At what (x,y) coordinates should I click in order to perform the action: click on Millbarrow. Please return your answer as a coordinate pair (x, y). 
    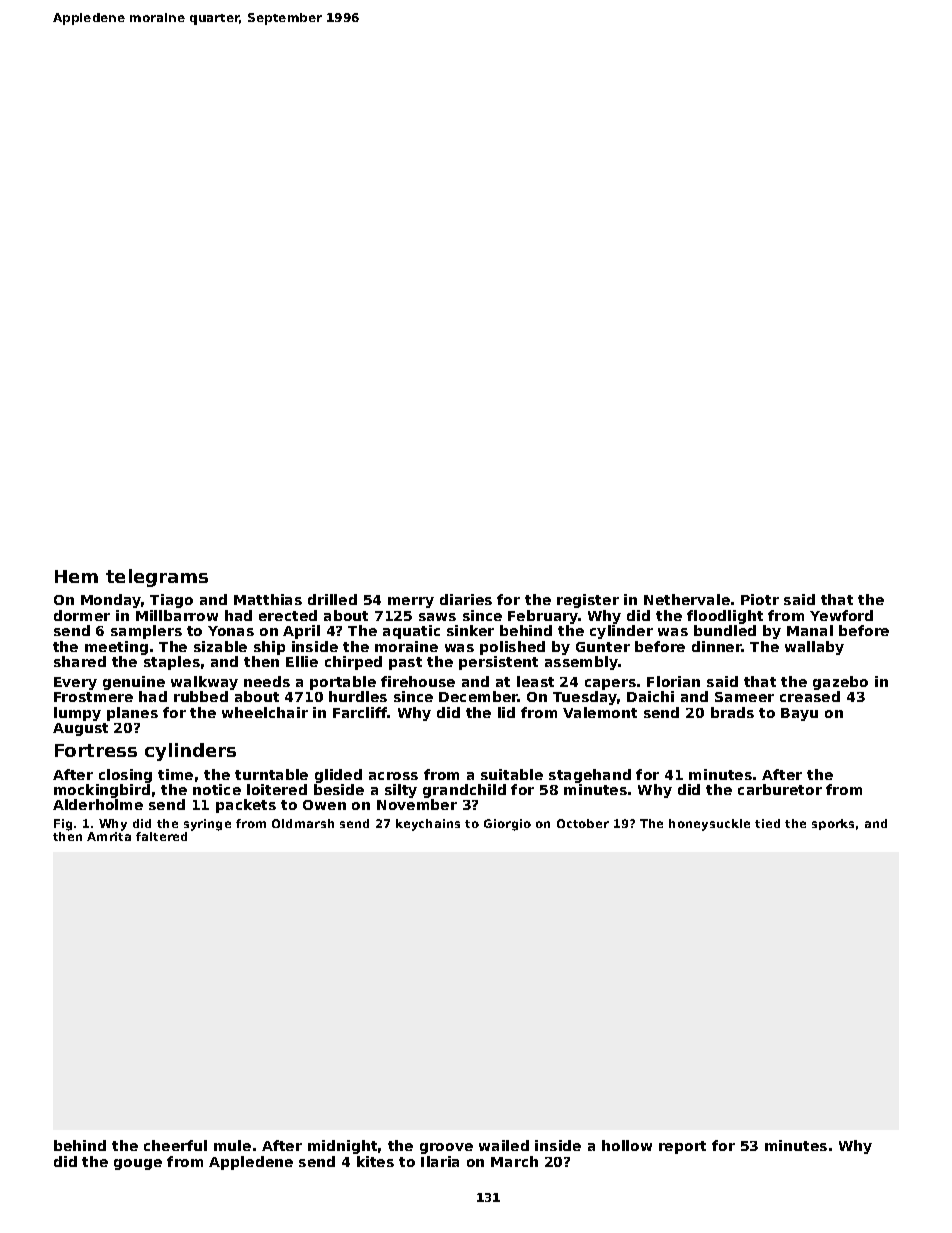
    Looking at the image, I should click on (177, 615).
